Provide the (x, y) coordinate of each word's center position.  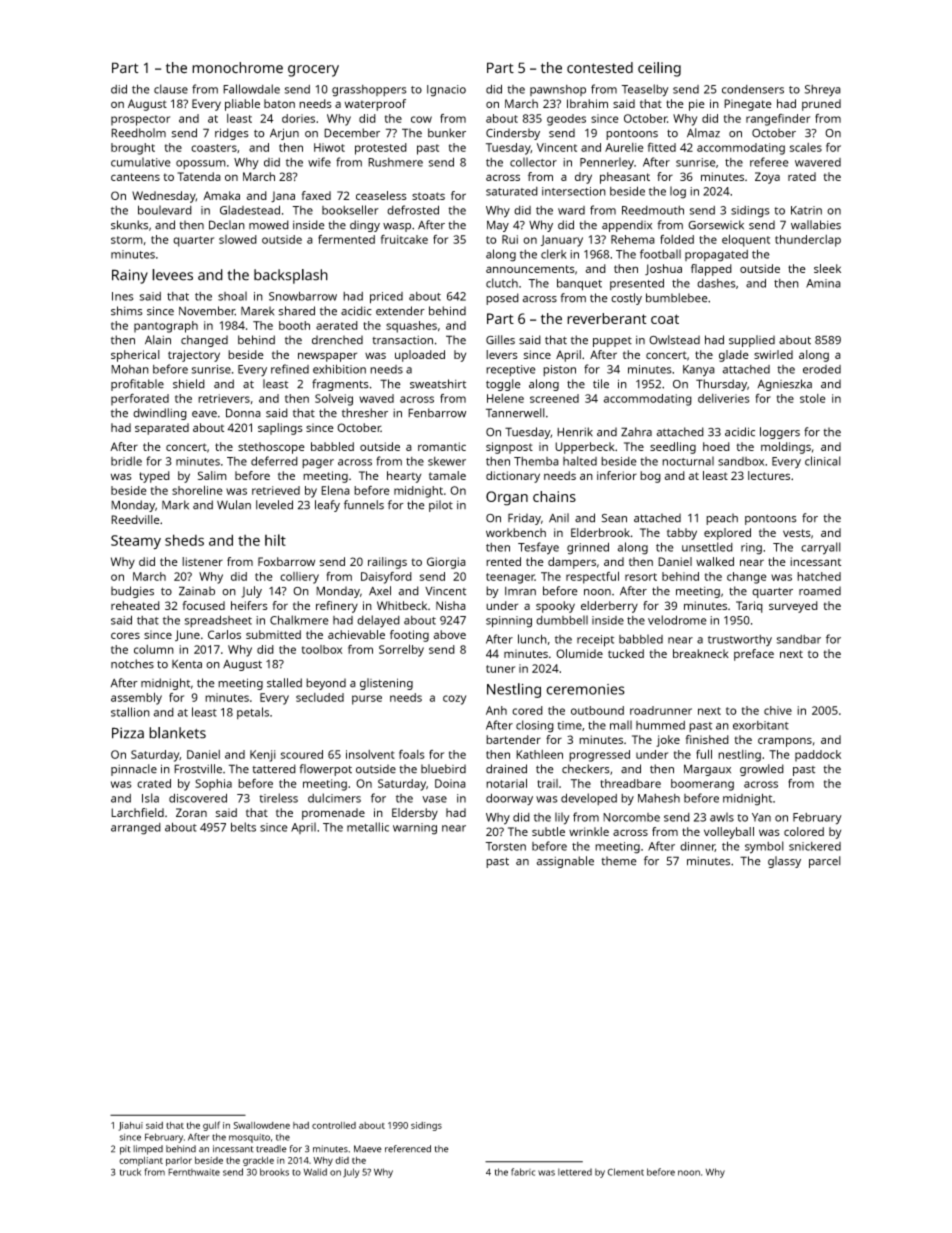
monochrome (237, 68)
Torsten (505, 846)
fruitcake (404, 239)
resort (641, 577)
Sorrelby (401, 650)
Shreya (823, 90)
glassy (784, 862)
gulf (211, 1126)
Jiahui (130, 1126)
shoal (232, 296)
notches (132, 664)
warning (415, 829)
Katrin (806, 210)
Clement (625, 1172)
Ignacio (446, 91)
